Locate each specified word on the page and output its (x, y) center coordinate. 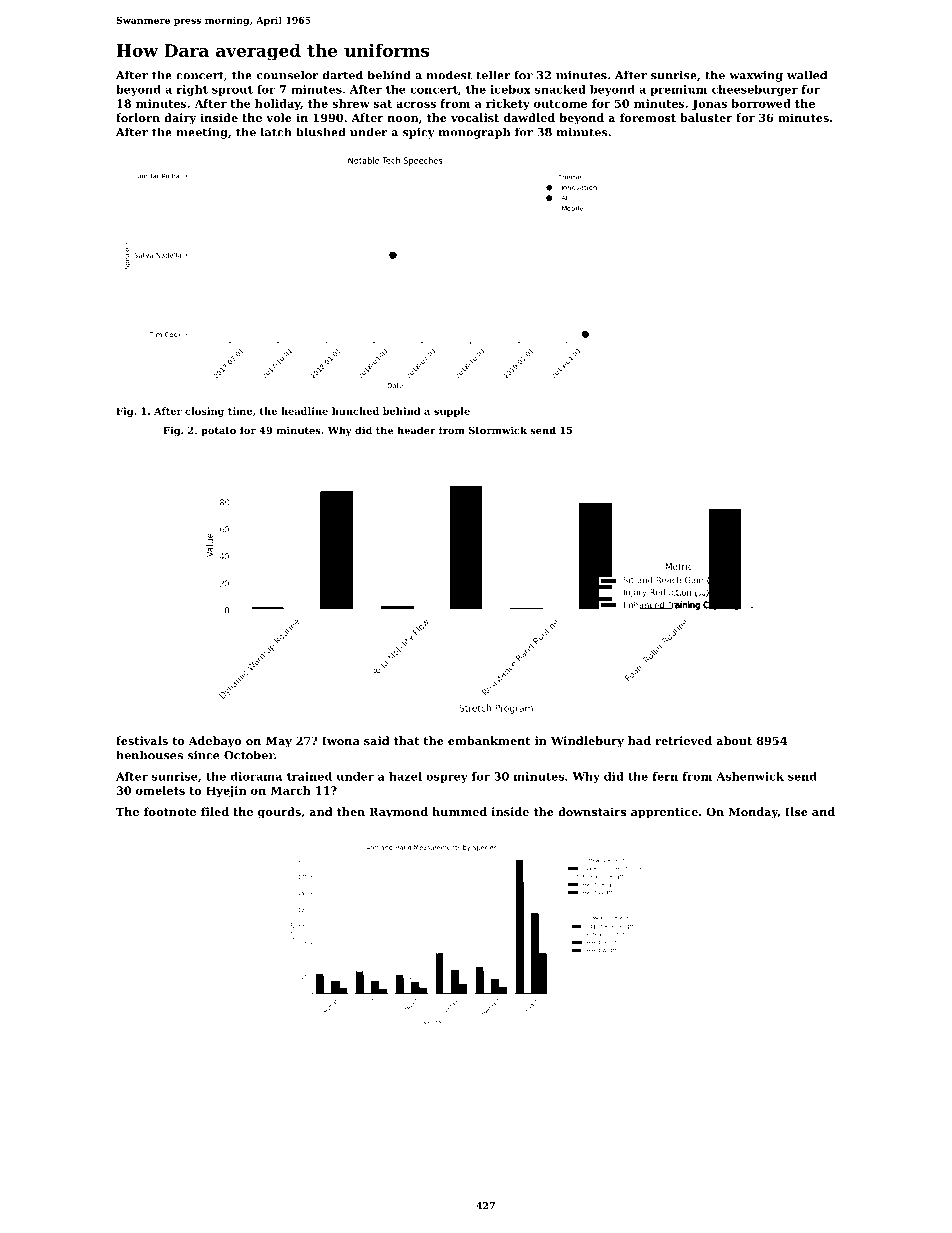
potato (218, 431)
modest (449, 75)
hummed (459, 811)
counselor (288, 75)
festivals (142, 740)
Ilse (796, 811)
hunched (355, 411)
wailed (807, 75)
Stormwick (498, 430)
